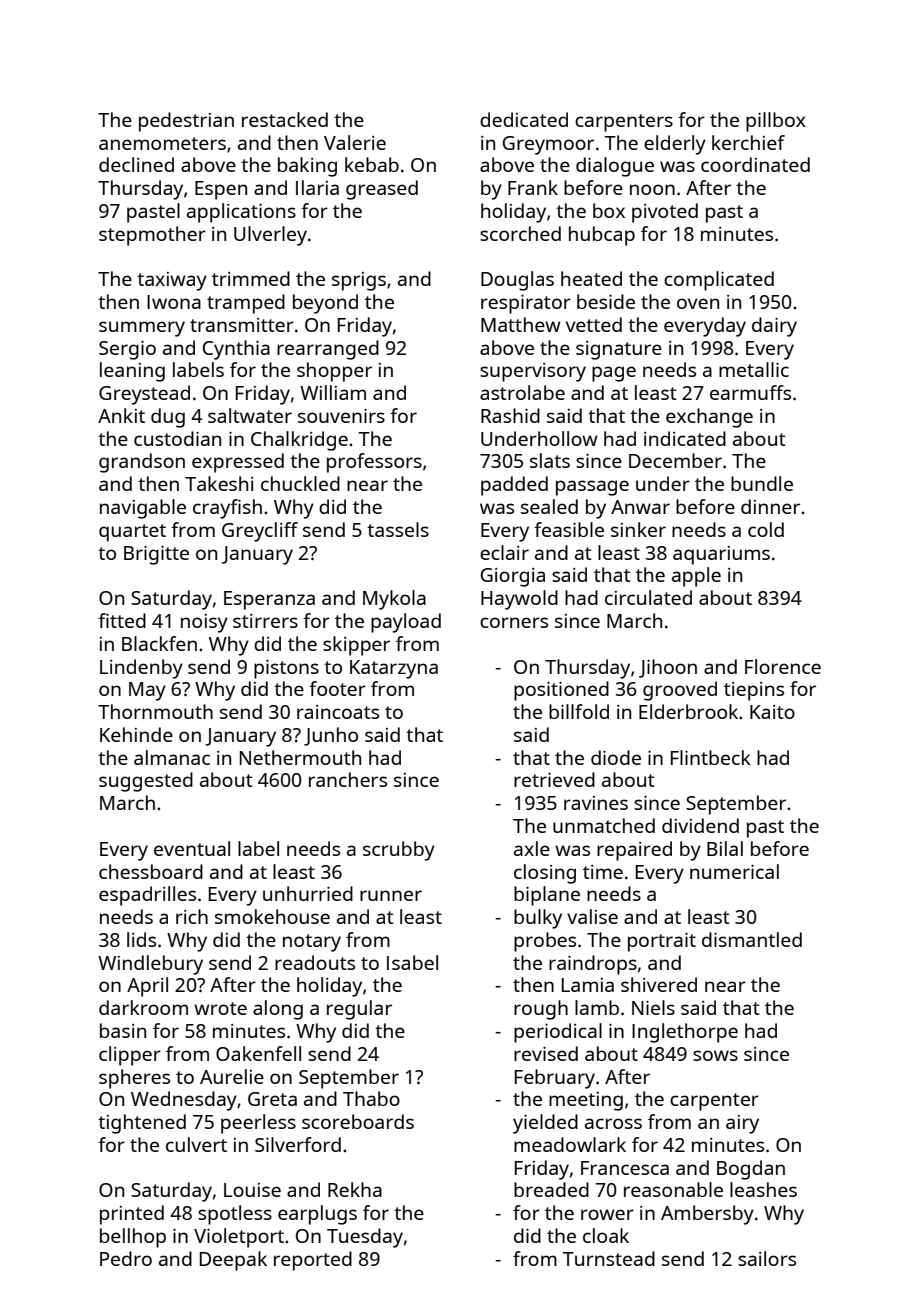 Image resolution: width=924 pixels, height=1314 pixels. I want to click on scrubby, so click(399, 851).
